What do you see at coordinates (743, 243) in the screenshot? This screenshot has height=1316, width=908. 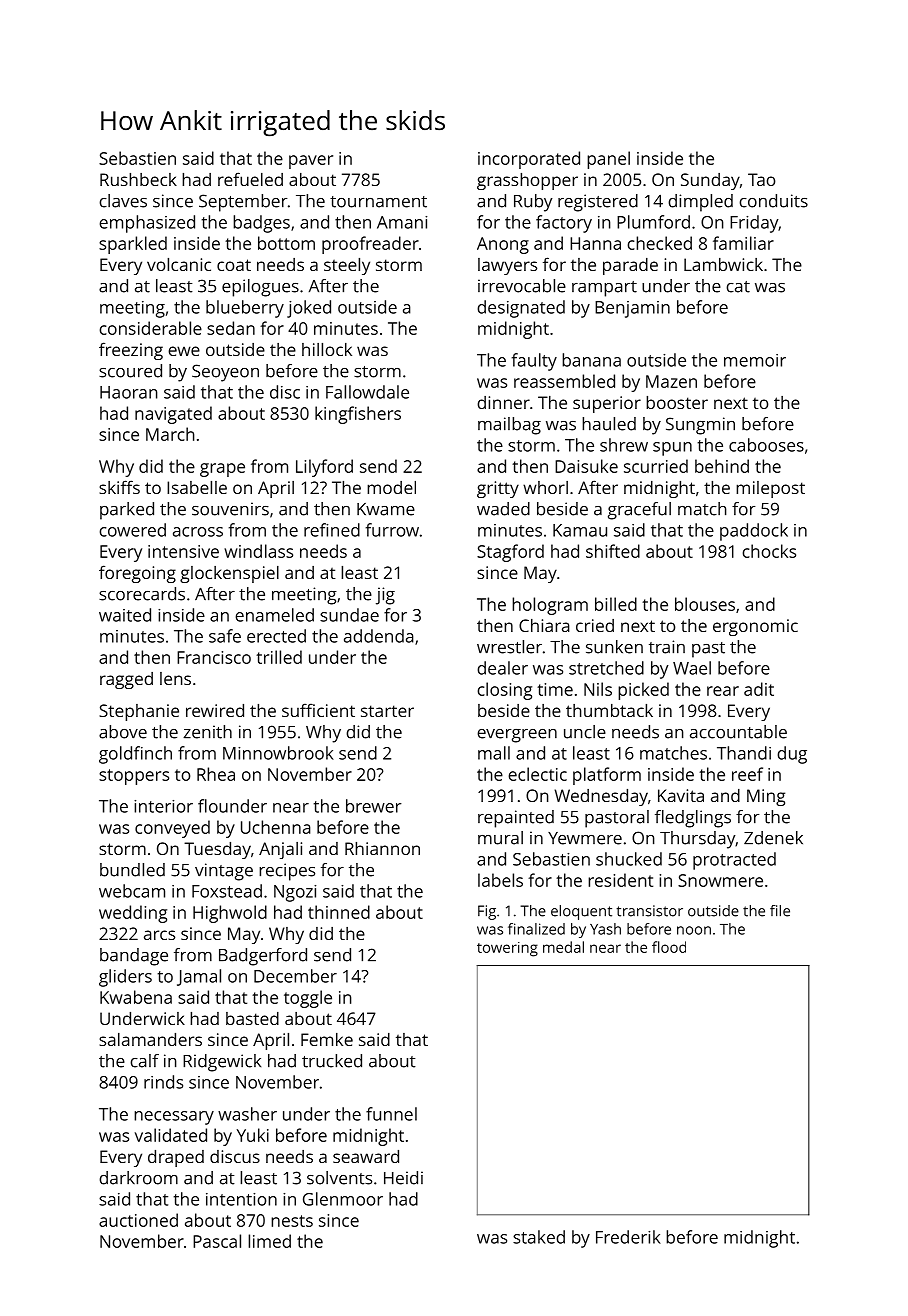 I see `familiar` at bounding box center [743, 243].
